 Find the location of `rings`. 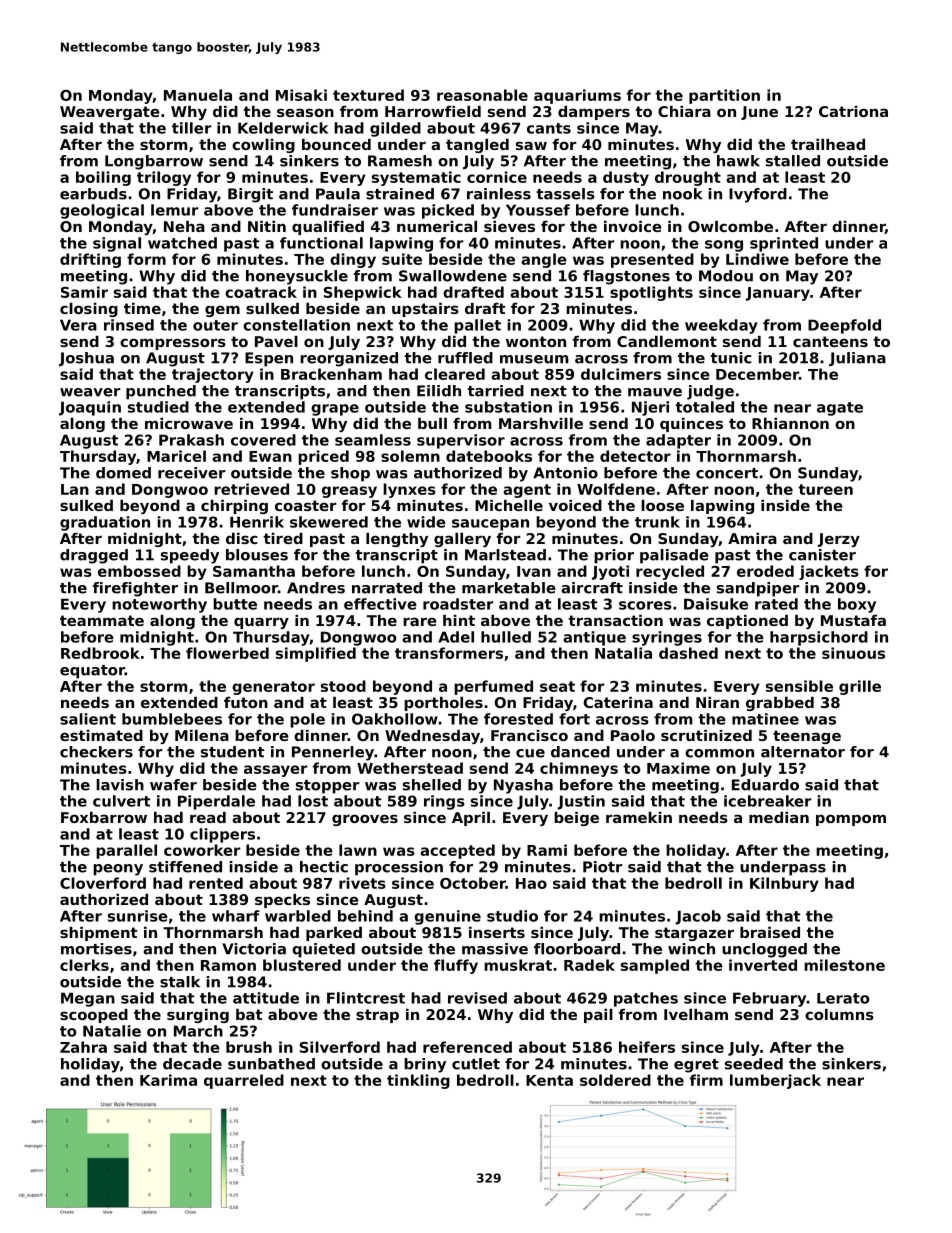

rings is located at coordinates (444, 802).
